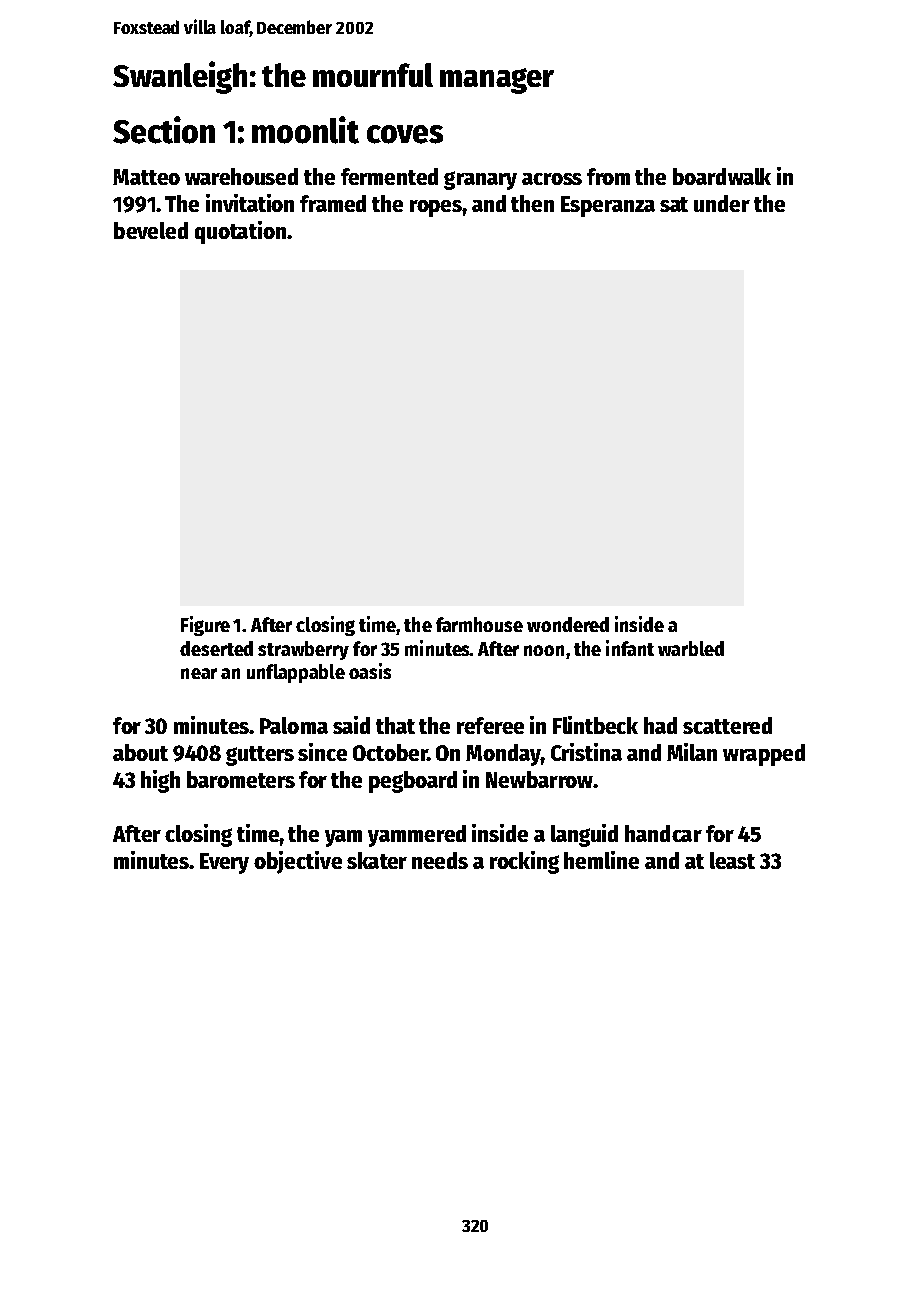 This screenshot has height=1311, width=924. Describe the element at coordinates (691, 648) in the screenshot. I see `warbled` at that location.
